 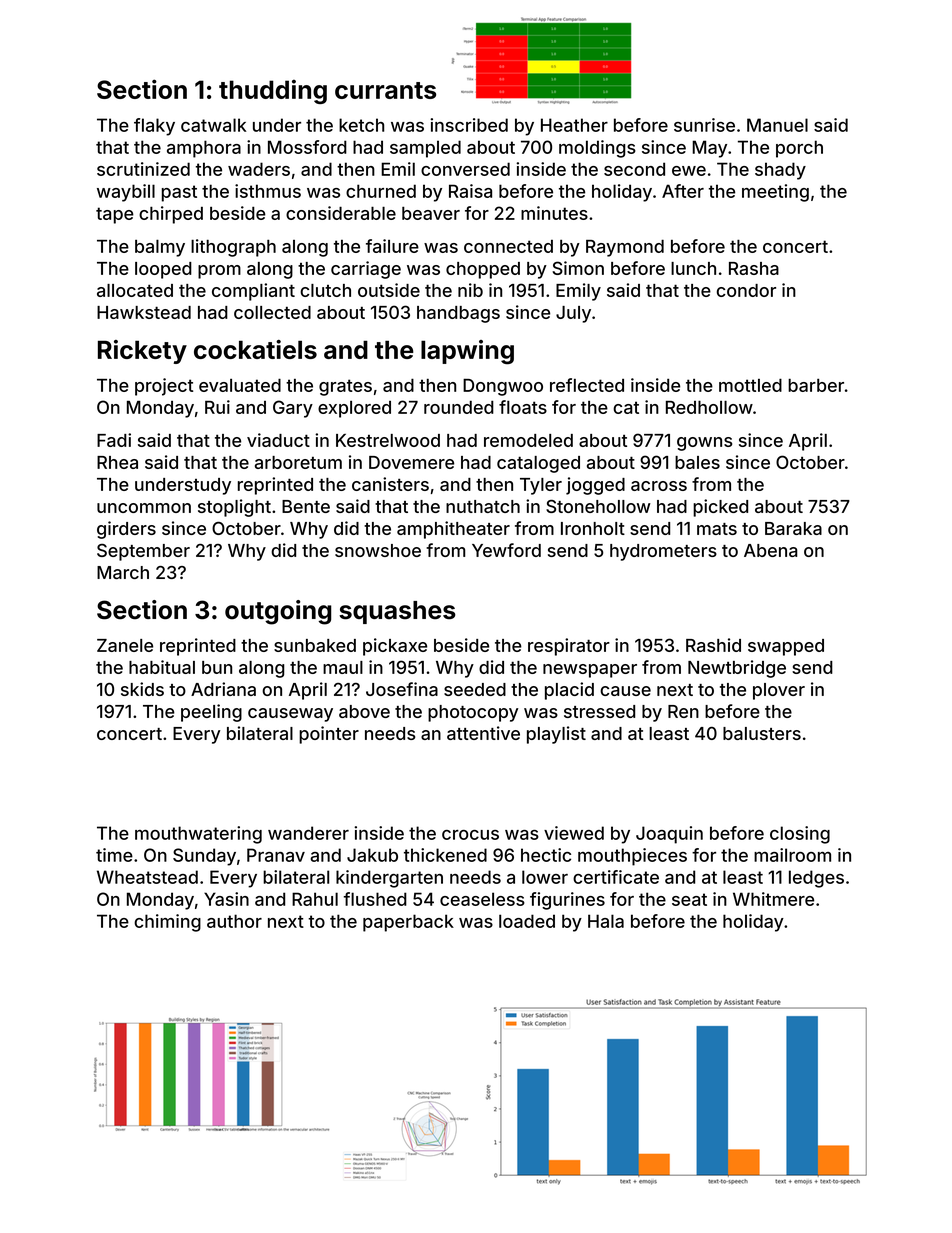 What do you see at coordinates (147, 877) in the page?
I see `Wheatstead` at bounding box center [147, 877].
